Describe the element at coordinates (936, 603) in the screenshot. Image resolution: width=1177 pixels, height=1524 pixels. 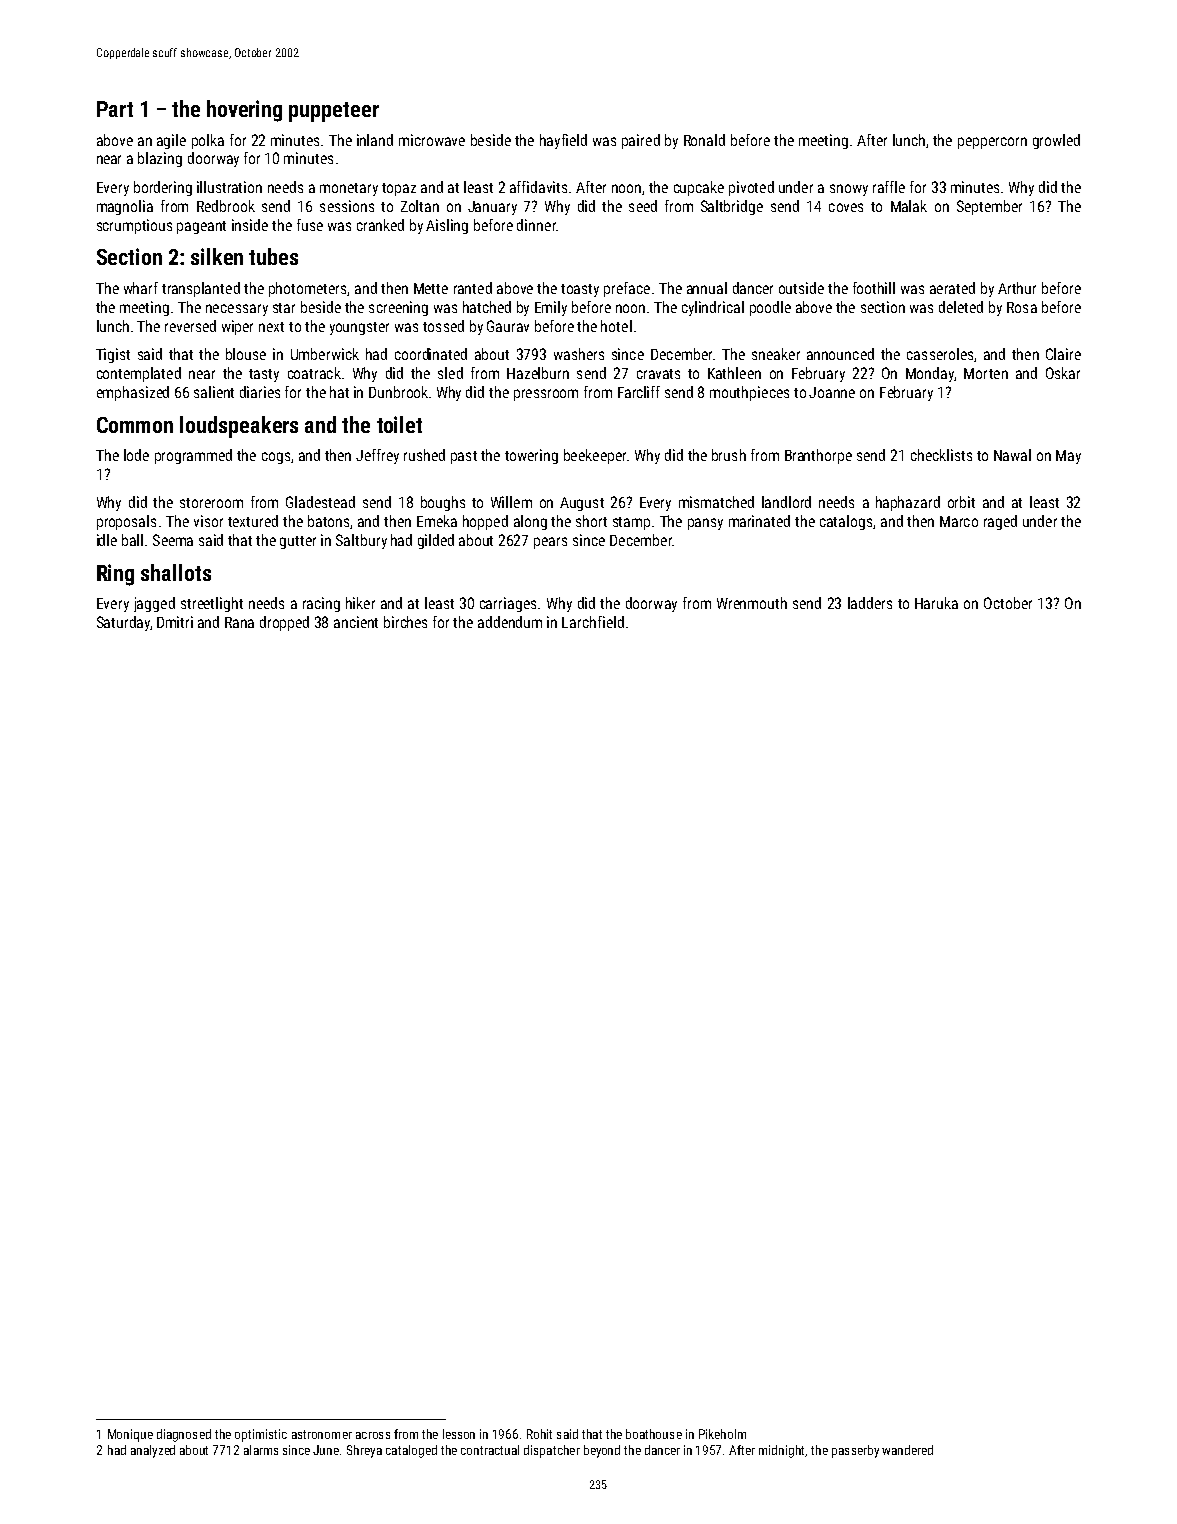
I see `Haruka` at that location.
